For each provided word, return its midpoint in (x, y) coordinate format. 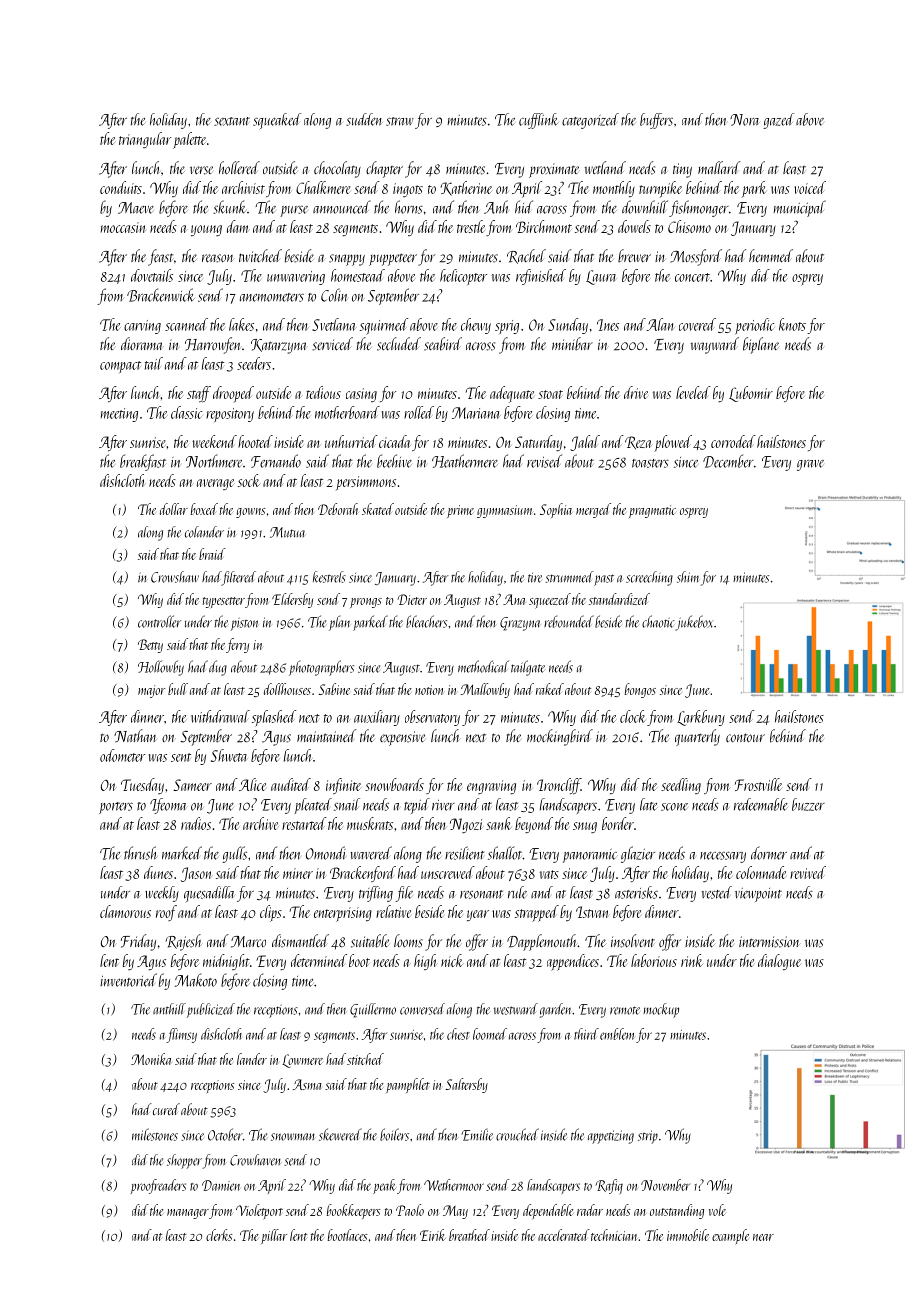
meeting (119, 415)
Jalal (585, 443)
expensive (402, 738)
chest (458, 1034)
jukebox (694, 623)
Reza (638, 443)
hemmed (771, 256)
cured (166, 1109)
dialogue (779, 962)
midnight (226, 962)
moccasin (123, 227)
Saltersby (466, 1085)
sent (181, 757)
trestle (471, 226)
